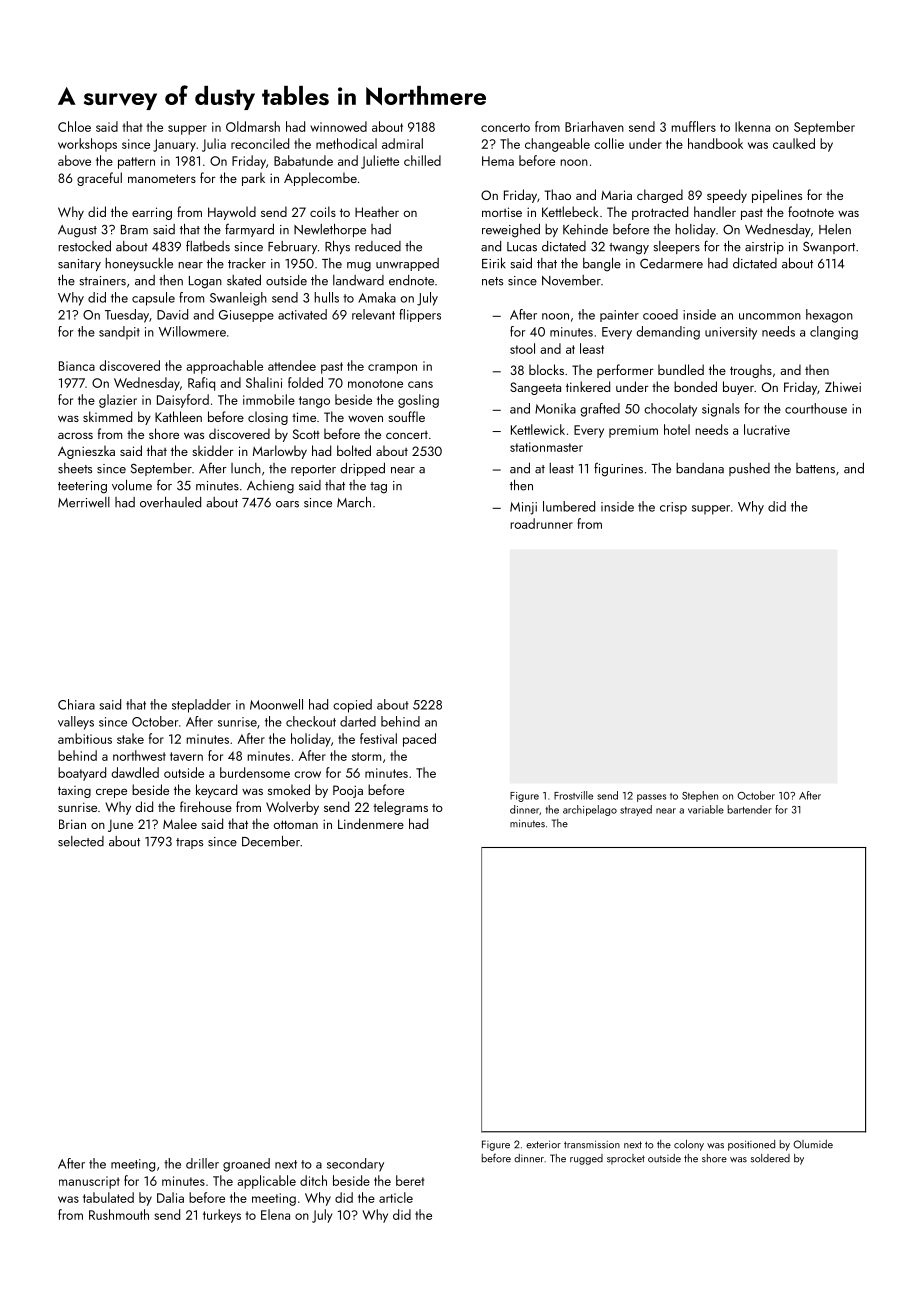  Describe the element at coordinates (222, 1216) in the page. I see `turkeys` at that location.
